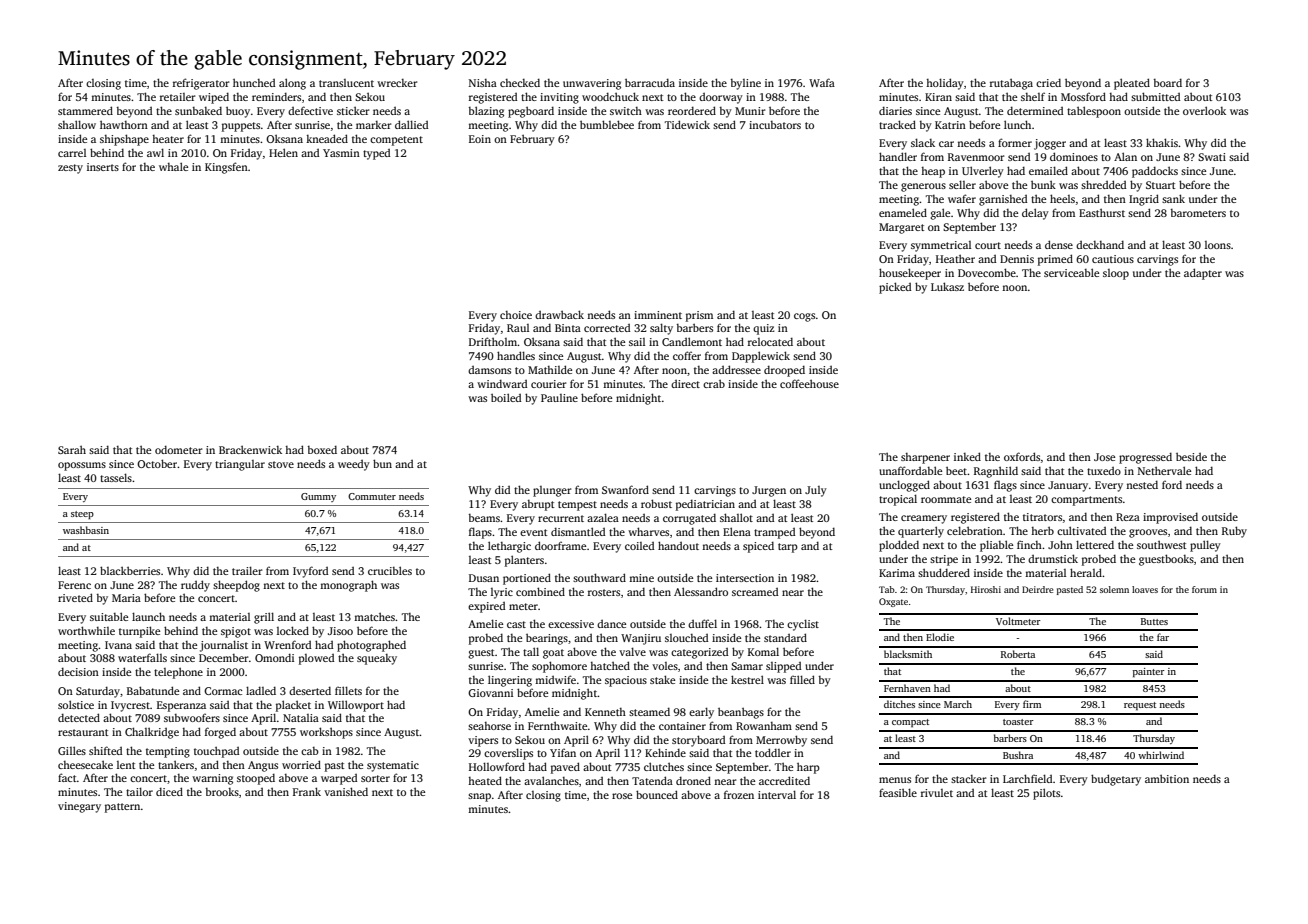 Image resolution: width=1308 pixels, height=924 pixels. What do you see at coordinates (777, 794) in the document?
I see `interval` at bounding box center [777, 794].
